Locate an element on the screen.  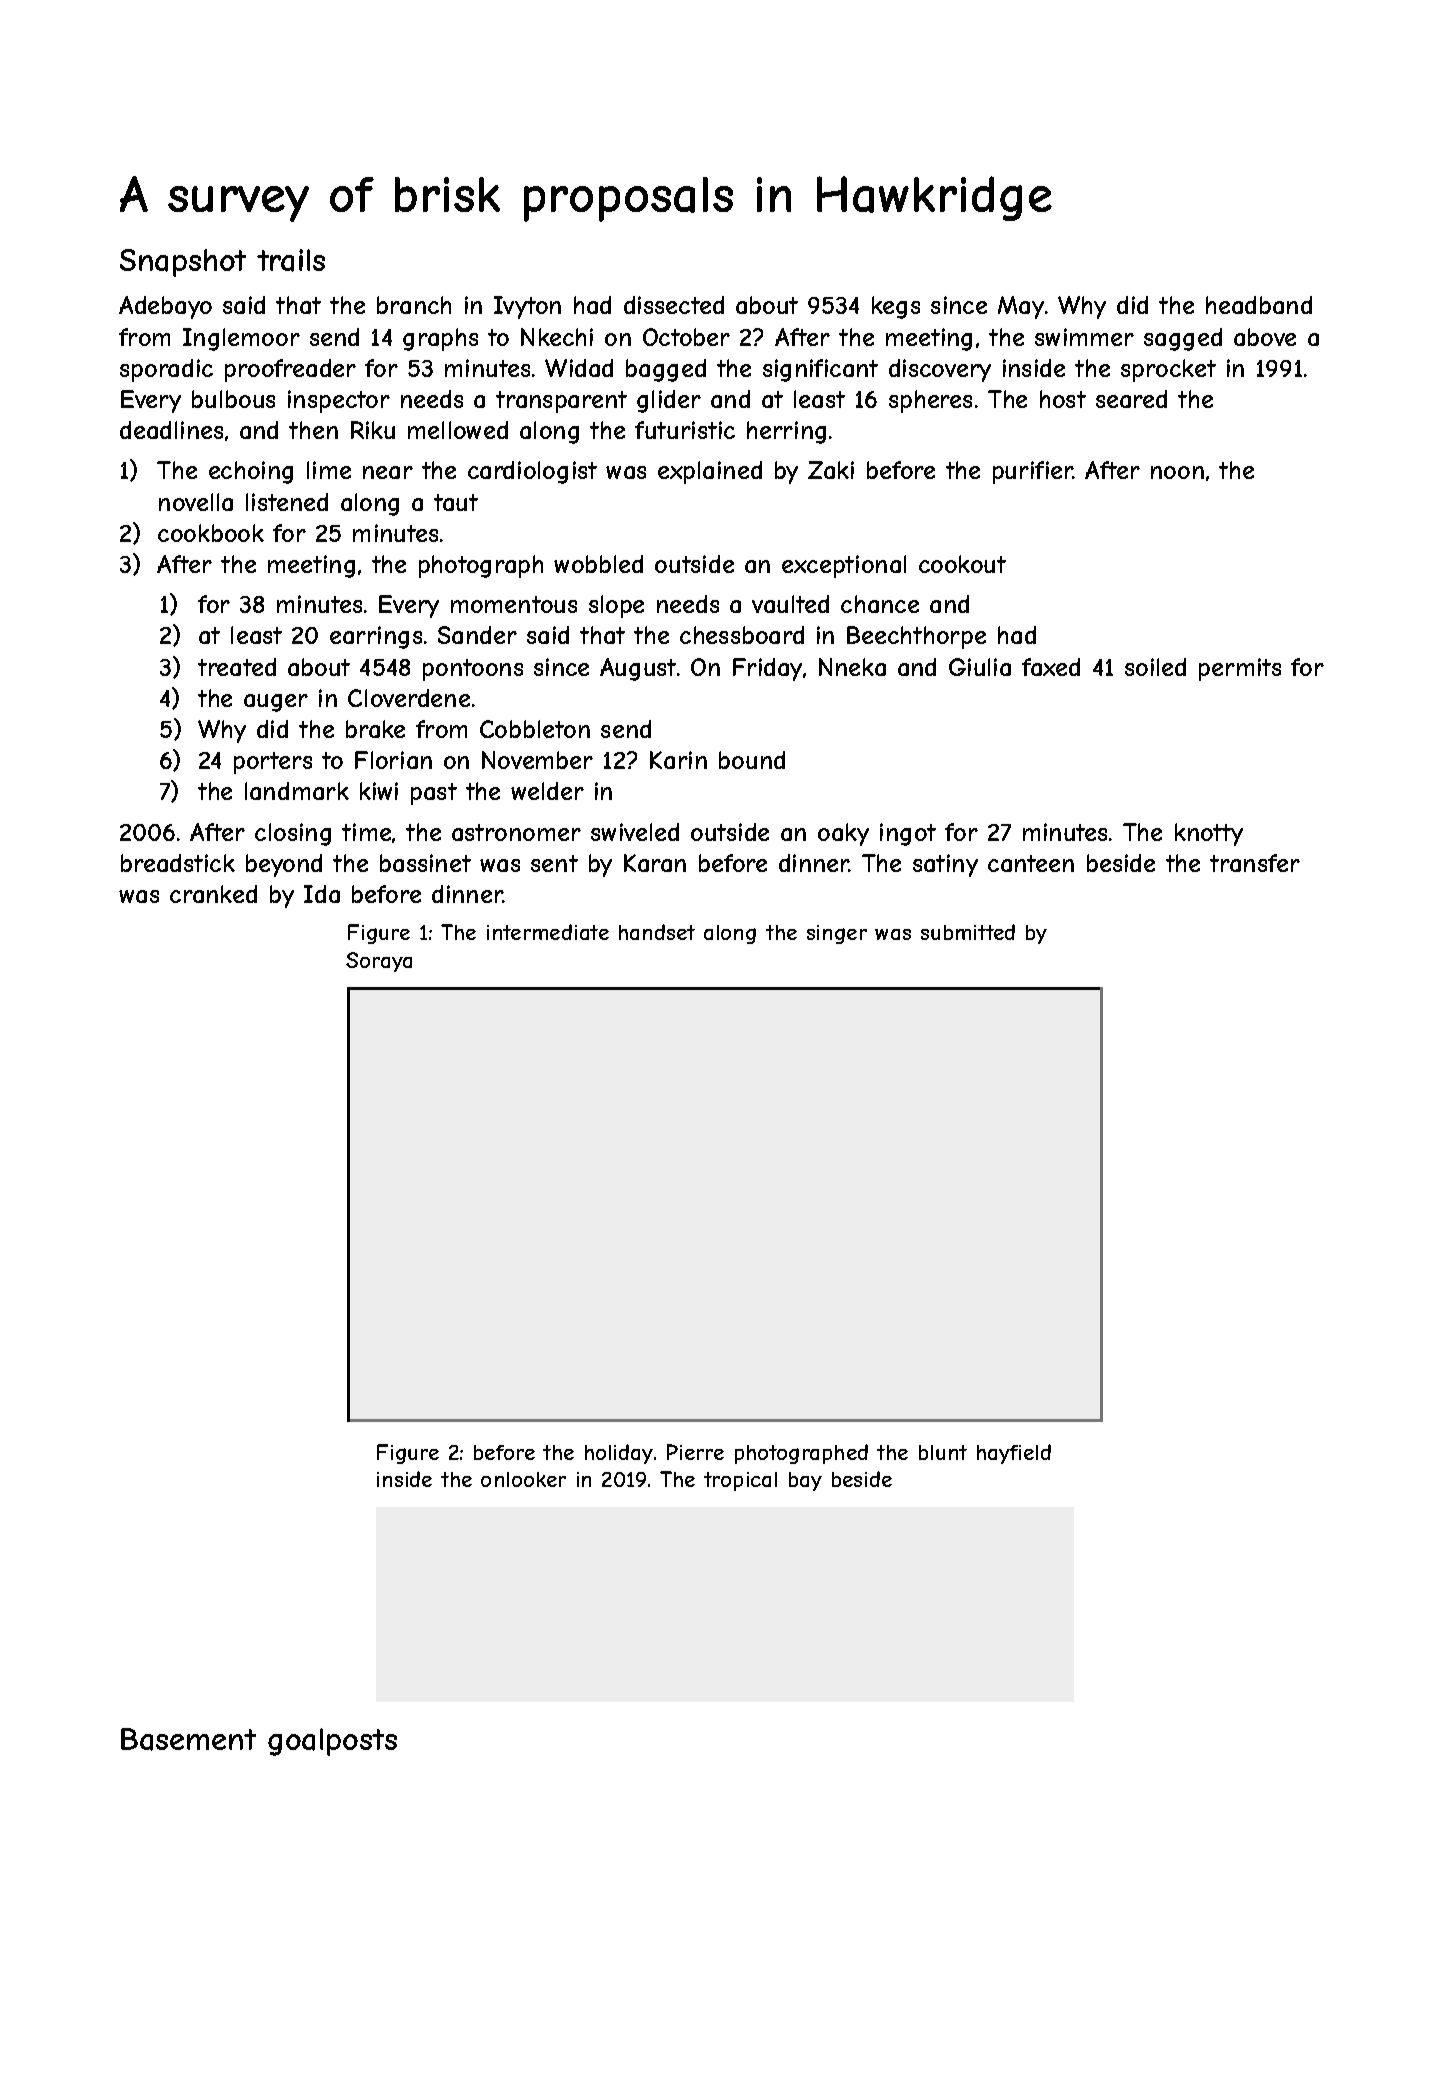
singer is located at coordinates (837, 934).
